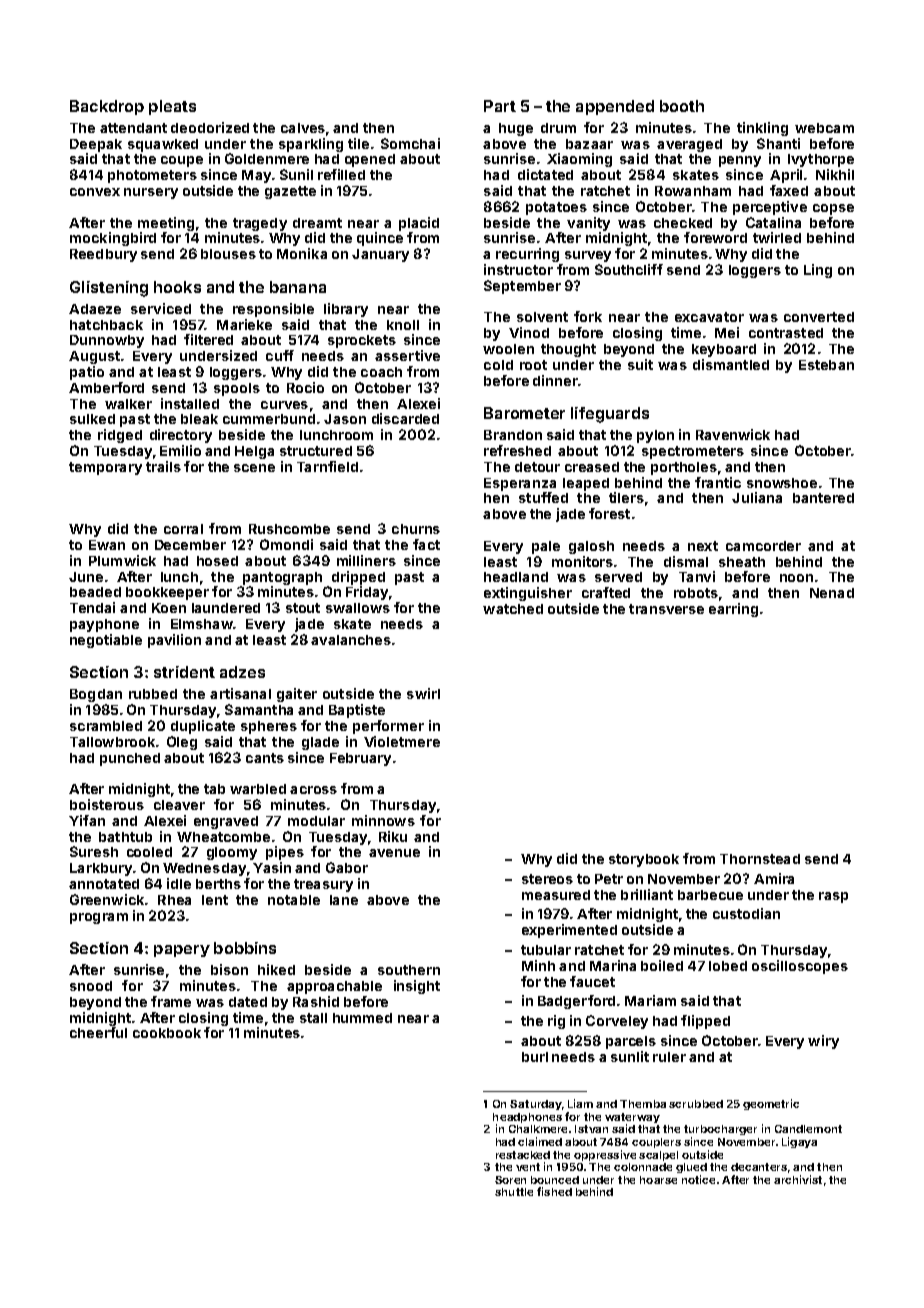  Describe the element at coordinates (760, 859) in the screenshot. I see `Thornstead` at that location.
